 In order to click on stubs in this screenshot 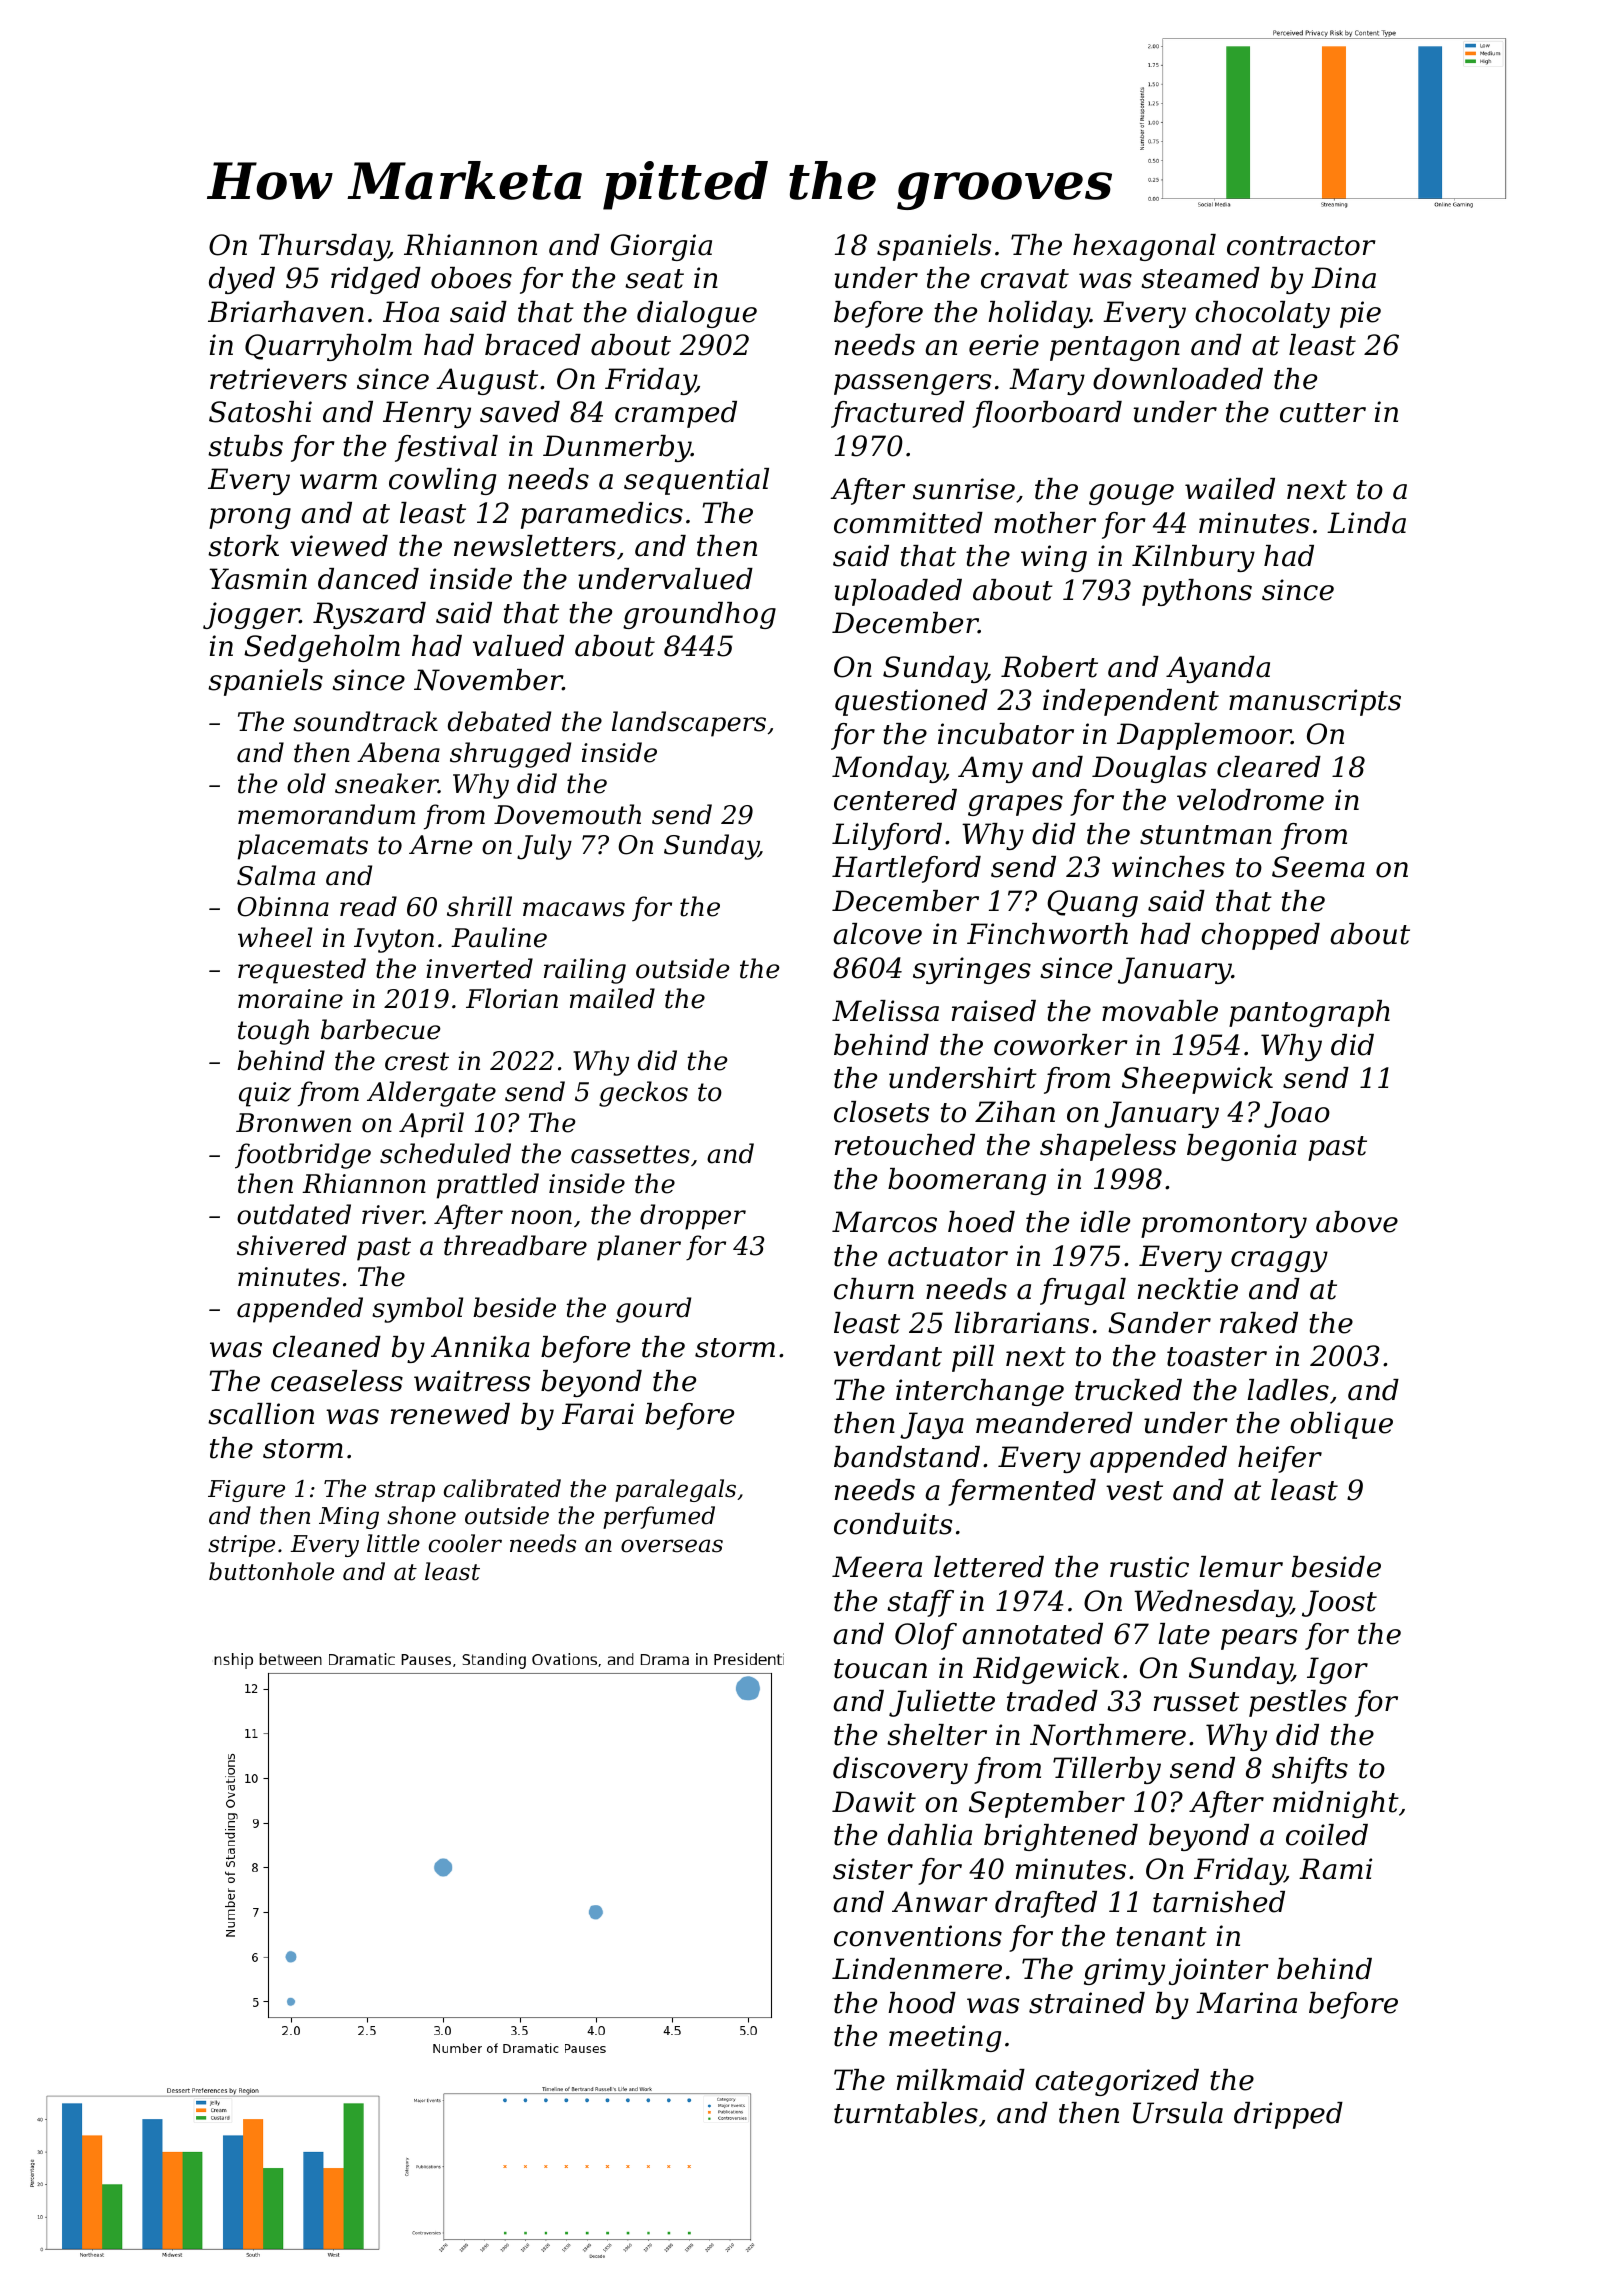, I will do `click(245, 446)`.
